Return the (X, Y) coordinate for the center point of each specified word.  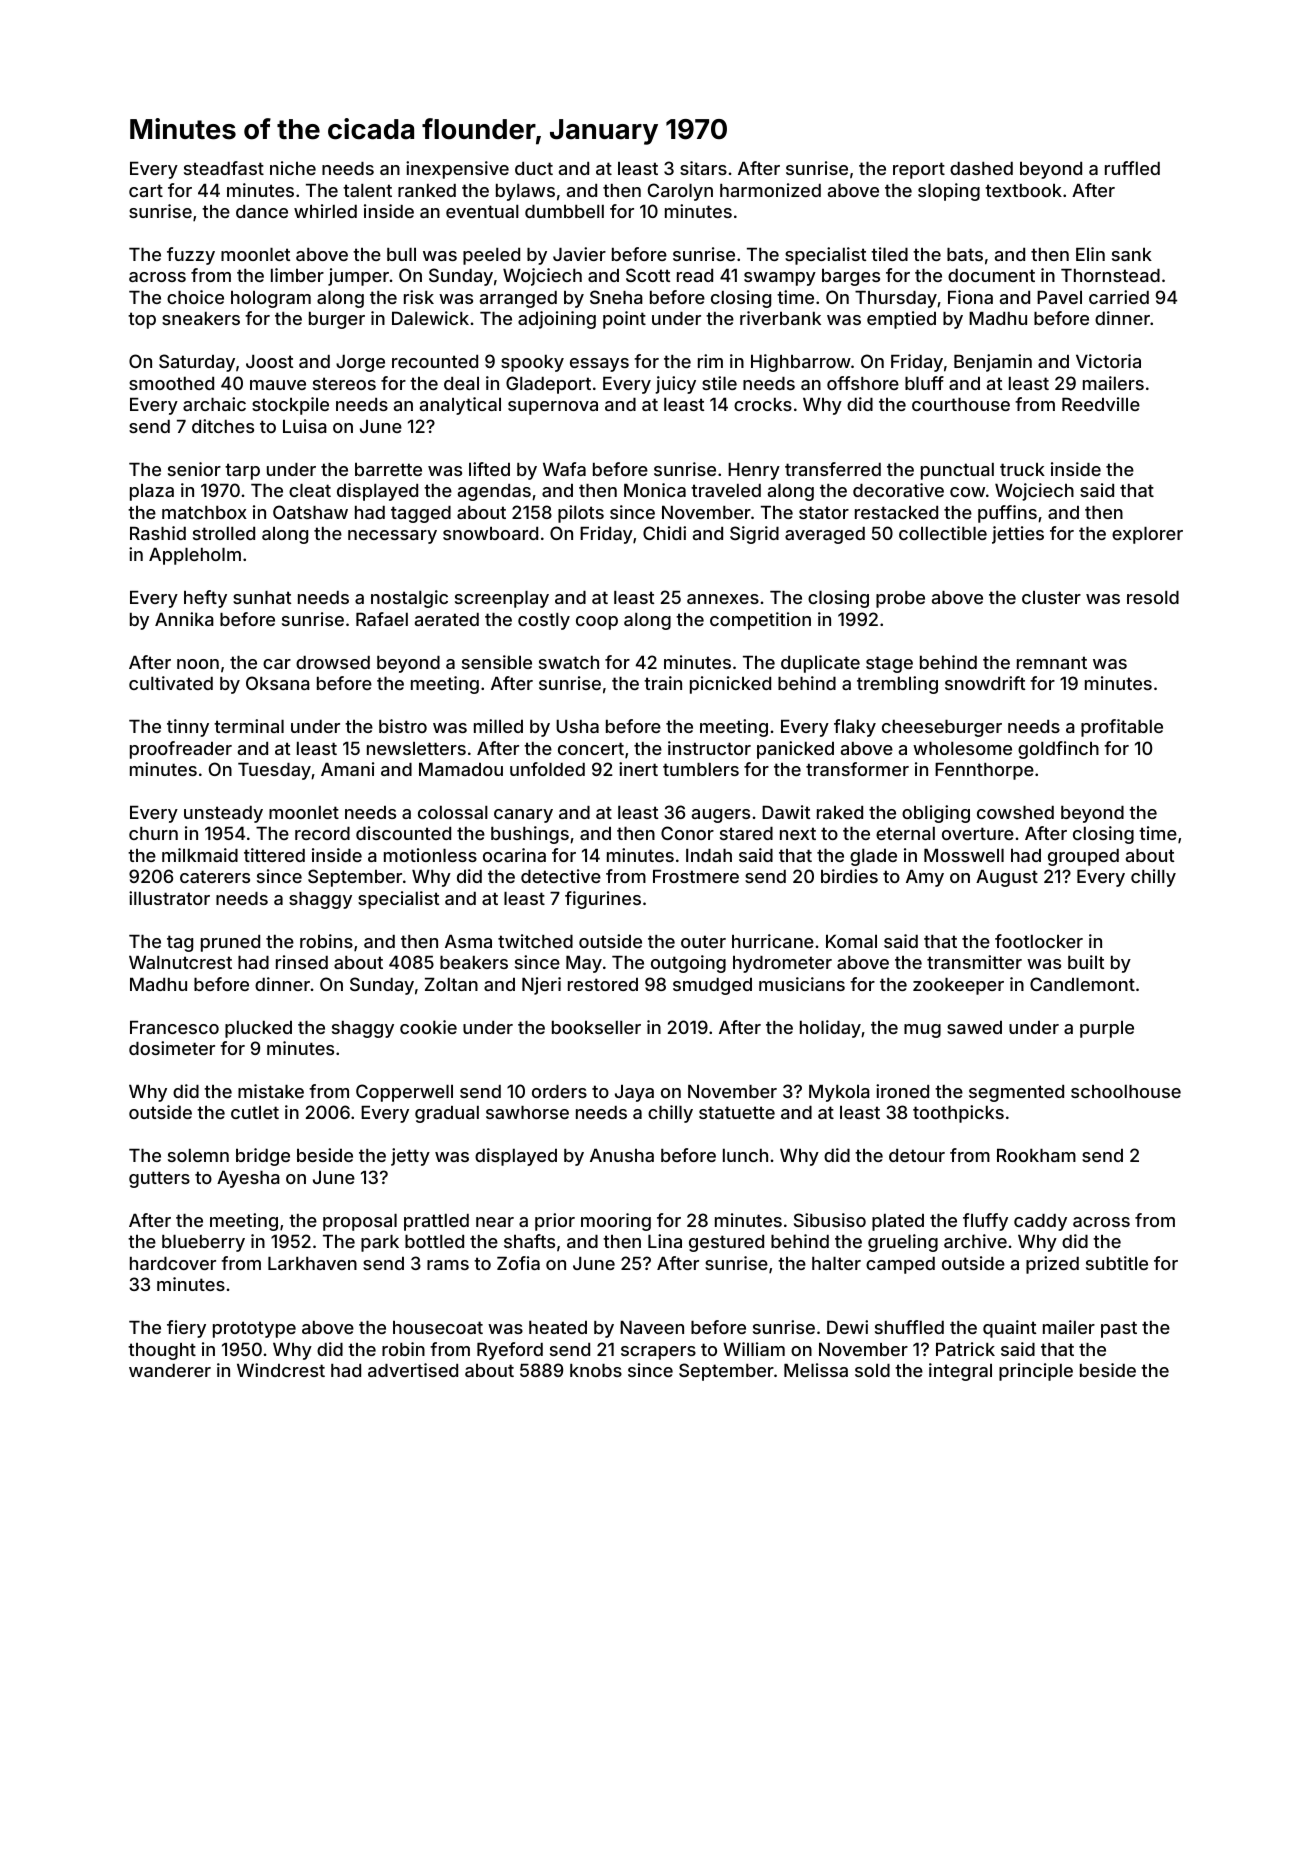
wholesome (962, 748)
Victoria (1108, 361)
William (754, 1349)
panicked (795, 750)
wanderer (170, 1370)
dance (262, 211)
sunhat (262, 597)
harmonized (770, 190)
